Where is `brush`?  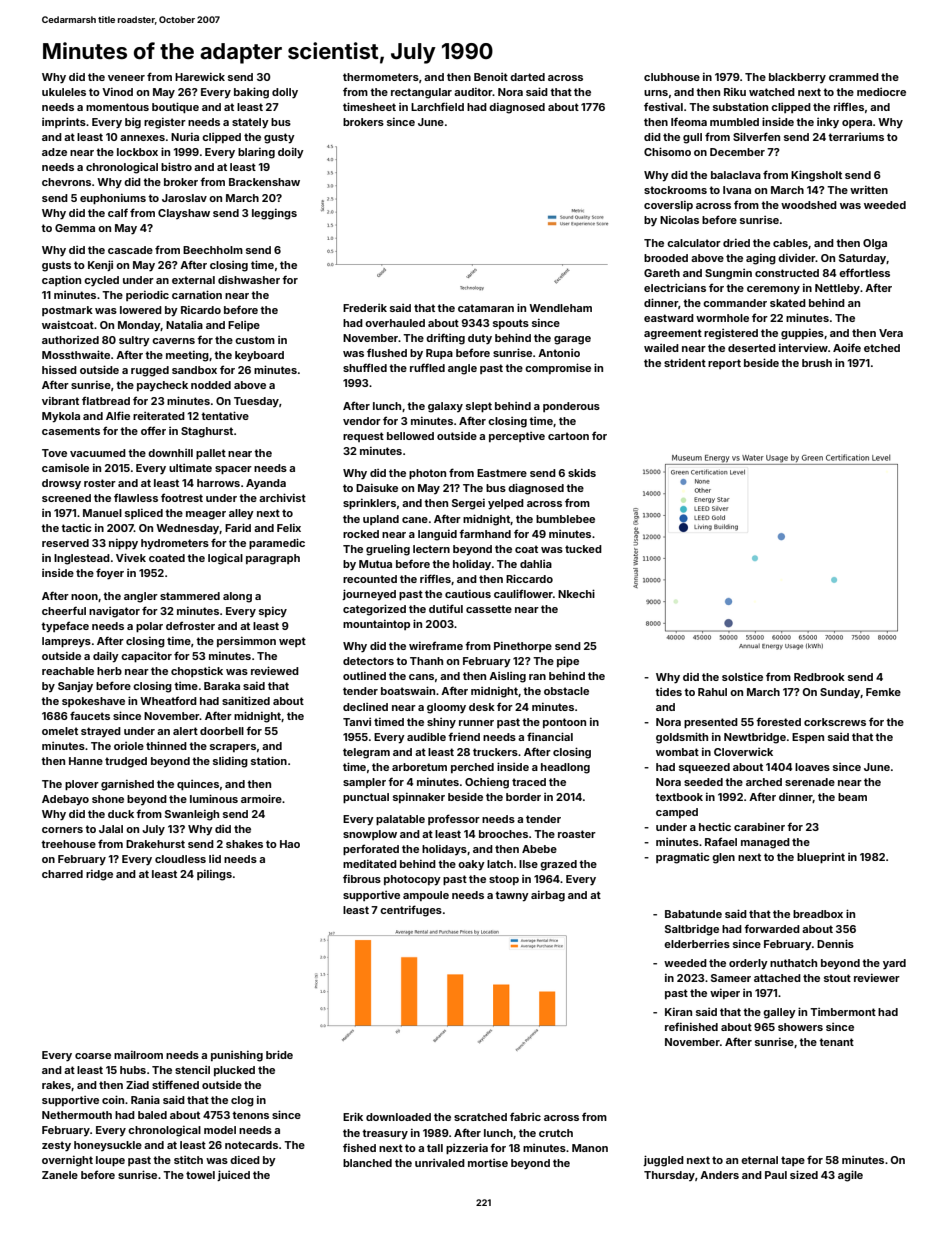
brush is located at coordinates (817, 363).
